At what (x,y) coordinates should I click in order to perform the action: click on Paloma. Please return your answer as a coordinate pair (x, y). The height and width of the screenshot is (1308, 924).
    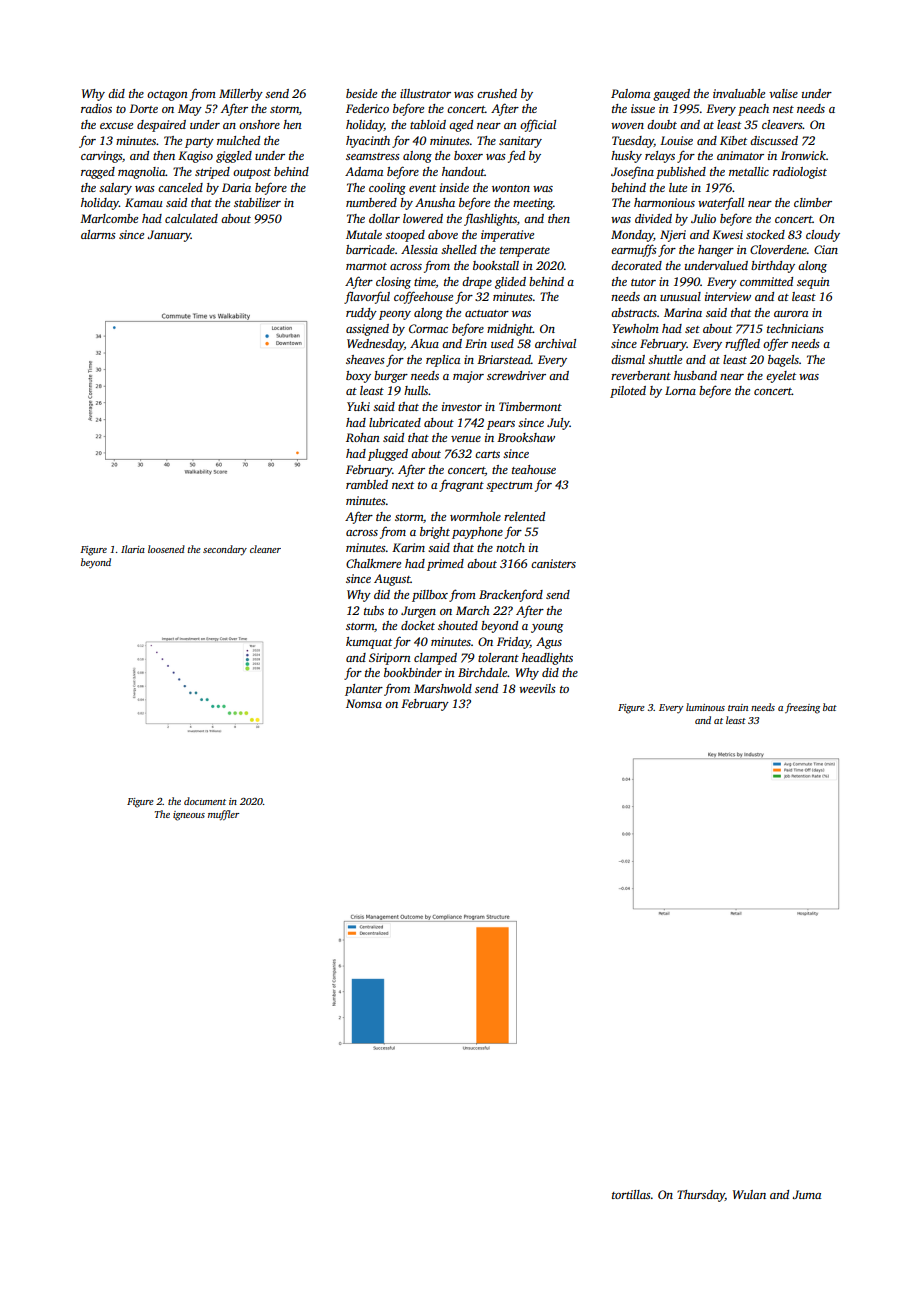
    Looking at the image, I should click on (630, 93).
